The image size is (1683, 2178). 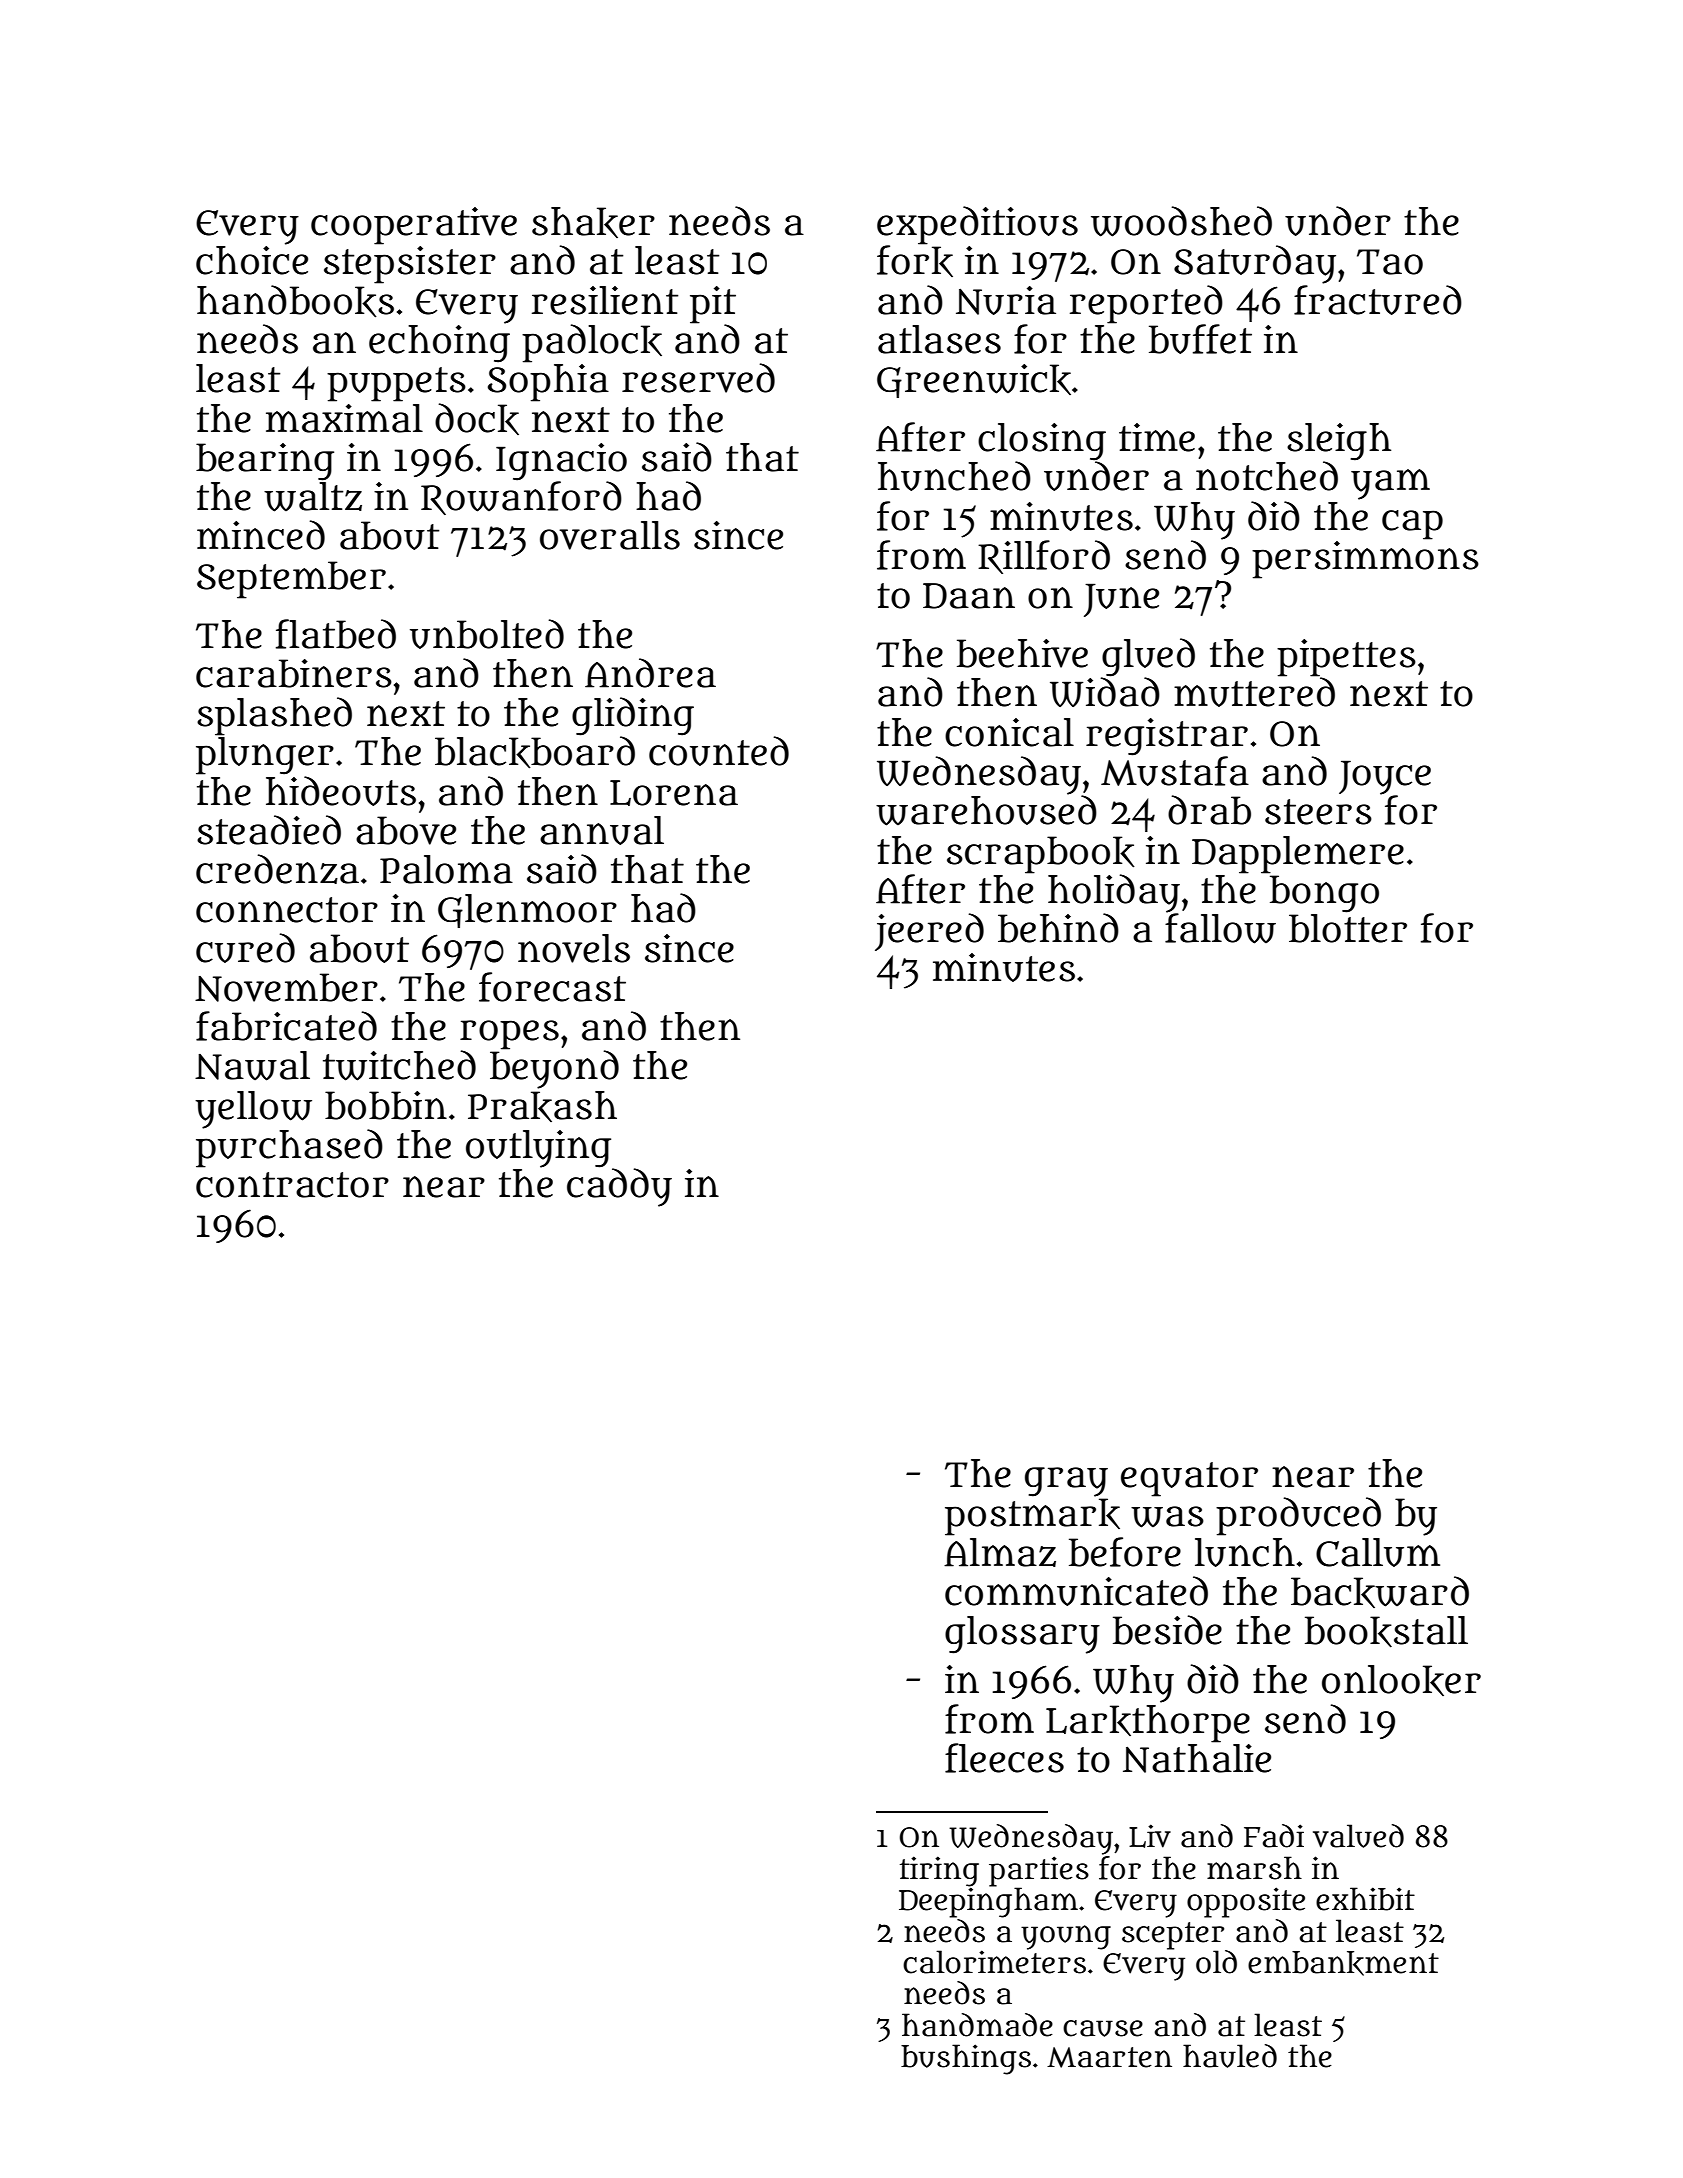 What do you see at coordinates (915, 261) in the image?
I see `fork` at bounding box center [915, 261].
